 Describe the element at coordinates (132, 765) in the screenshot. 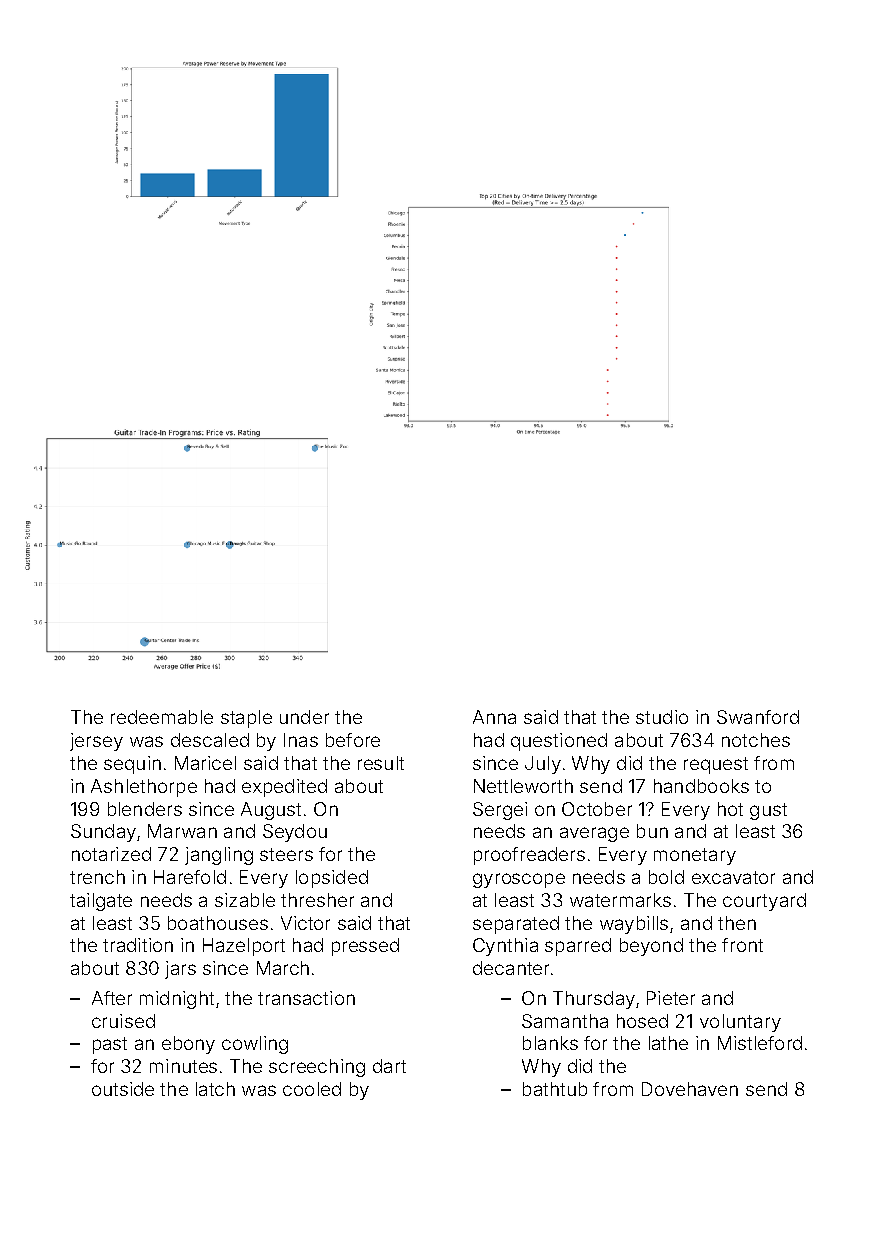

I see `sequin` at that location.
